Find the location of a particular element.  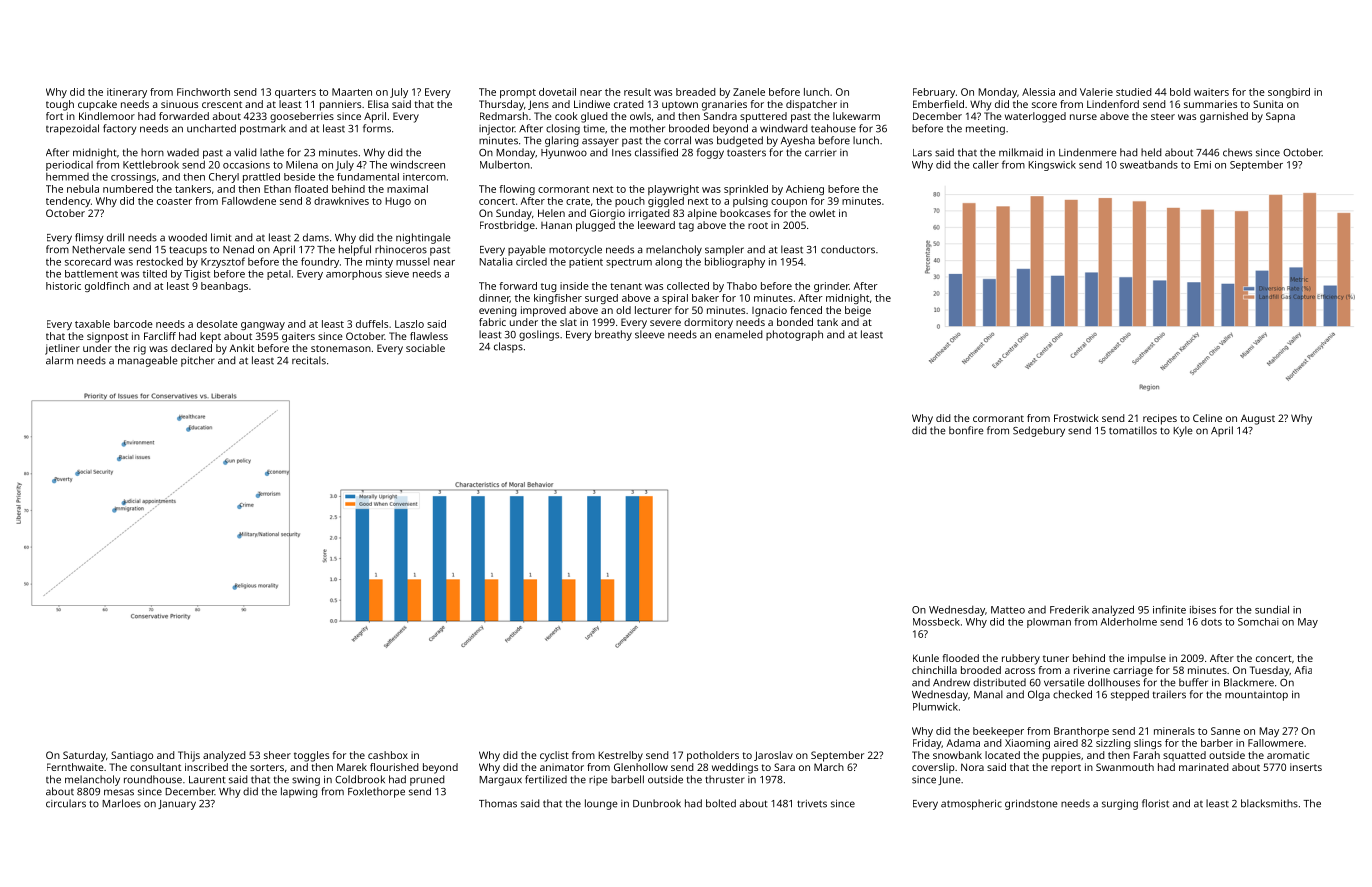

Farcliff is located at coordinates (160, 336).
